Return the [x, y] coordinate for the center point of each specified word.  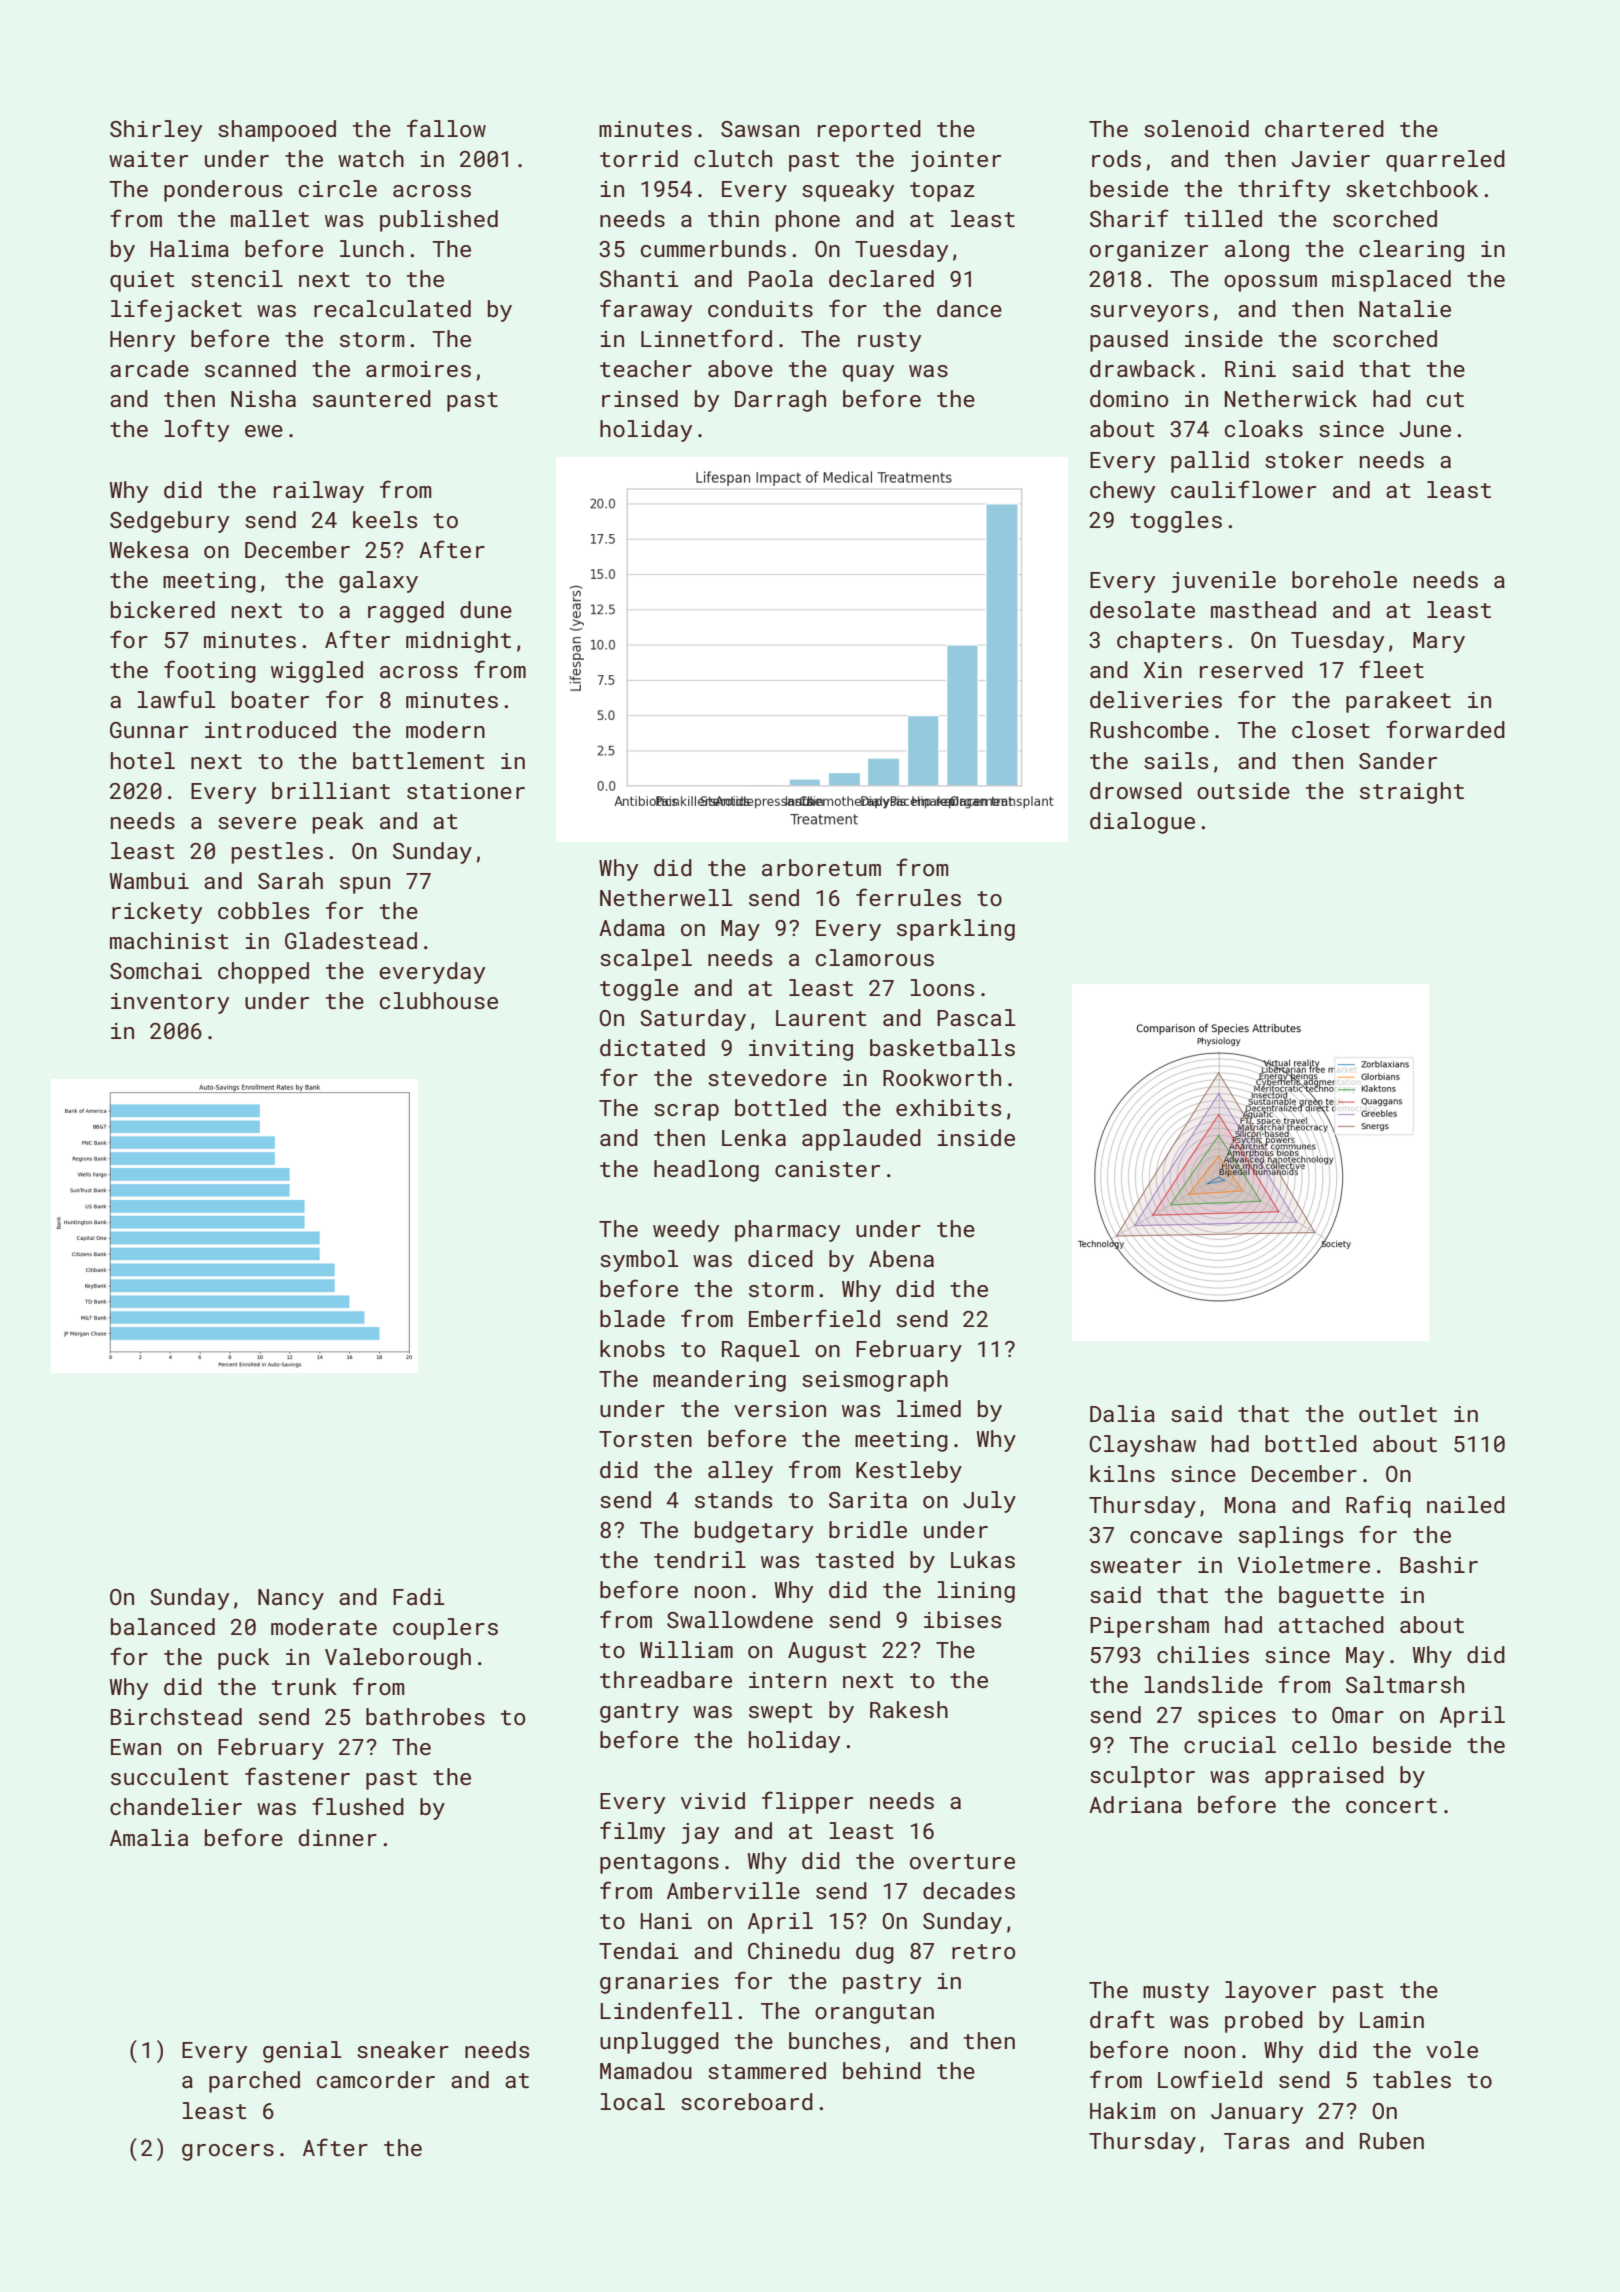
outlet [1398, 1413]
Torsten [645, 1439]
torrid [639, 158]
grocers [228, 2152]
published [439, 221]
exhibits [948, 1107]
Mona [1250, 1505]
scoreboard [747, 2101]
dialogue [1142, 823]
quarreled [1445, 161]
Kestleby [909, 1472]
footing [210, 671]
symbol [639, 1261]
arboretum [821, 867]
